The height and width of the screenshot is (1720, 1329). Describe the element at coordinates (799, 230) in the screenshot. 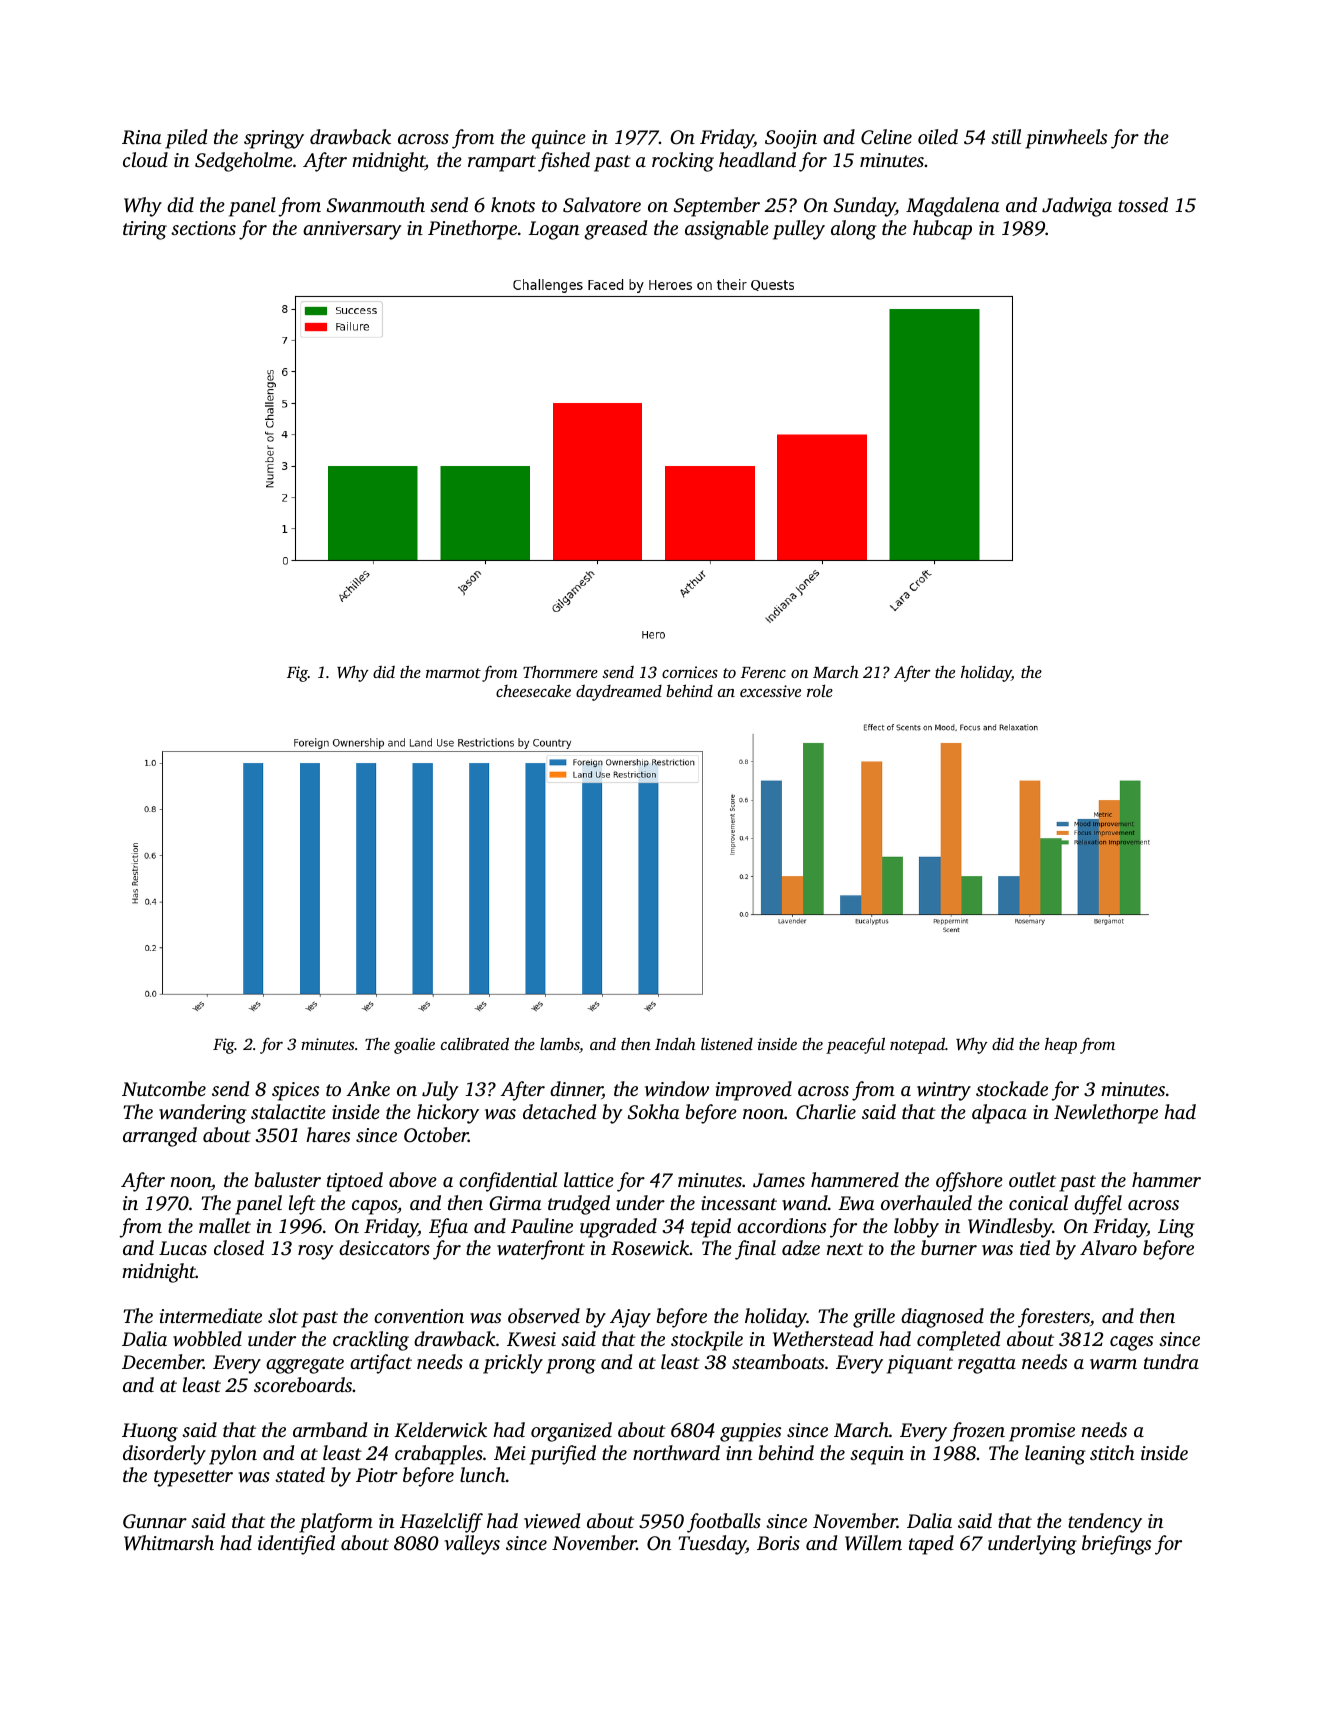

I see `pulley` at that location.
